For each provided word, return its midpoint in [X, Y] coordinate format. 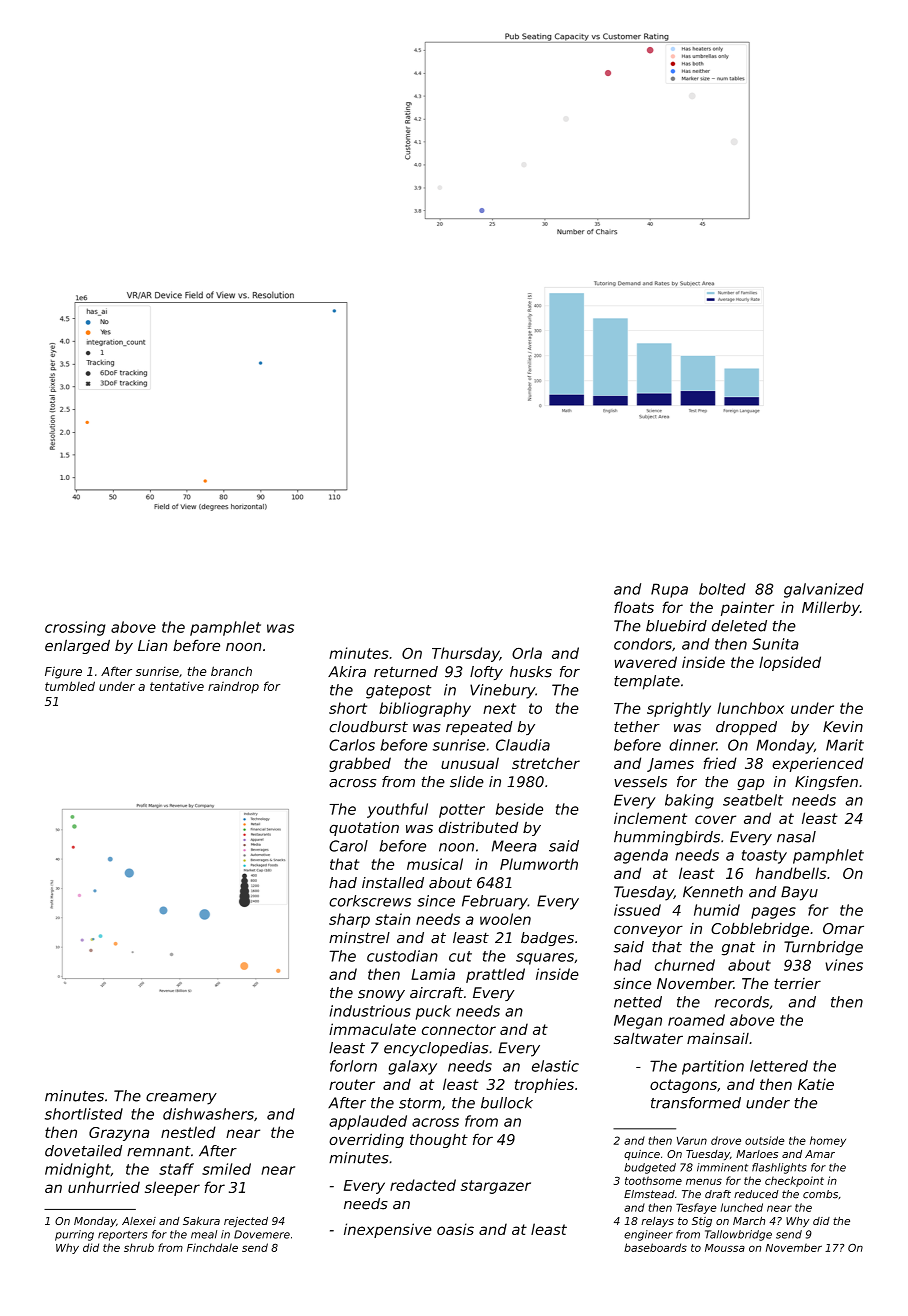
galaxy [412, 1067]
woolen [505, 919]
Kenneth [713, 892]
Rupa [669, 590]
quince [642, 1155]
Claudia [523, 745]
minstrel [359, 938]
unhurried [104, 1187]
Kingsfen [826, 783]
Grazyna [119, 1134]
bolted [722, 589]
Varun [692, 1141]
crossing [75, 628]
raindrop [233, 687]
